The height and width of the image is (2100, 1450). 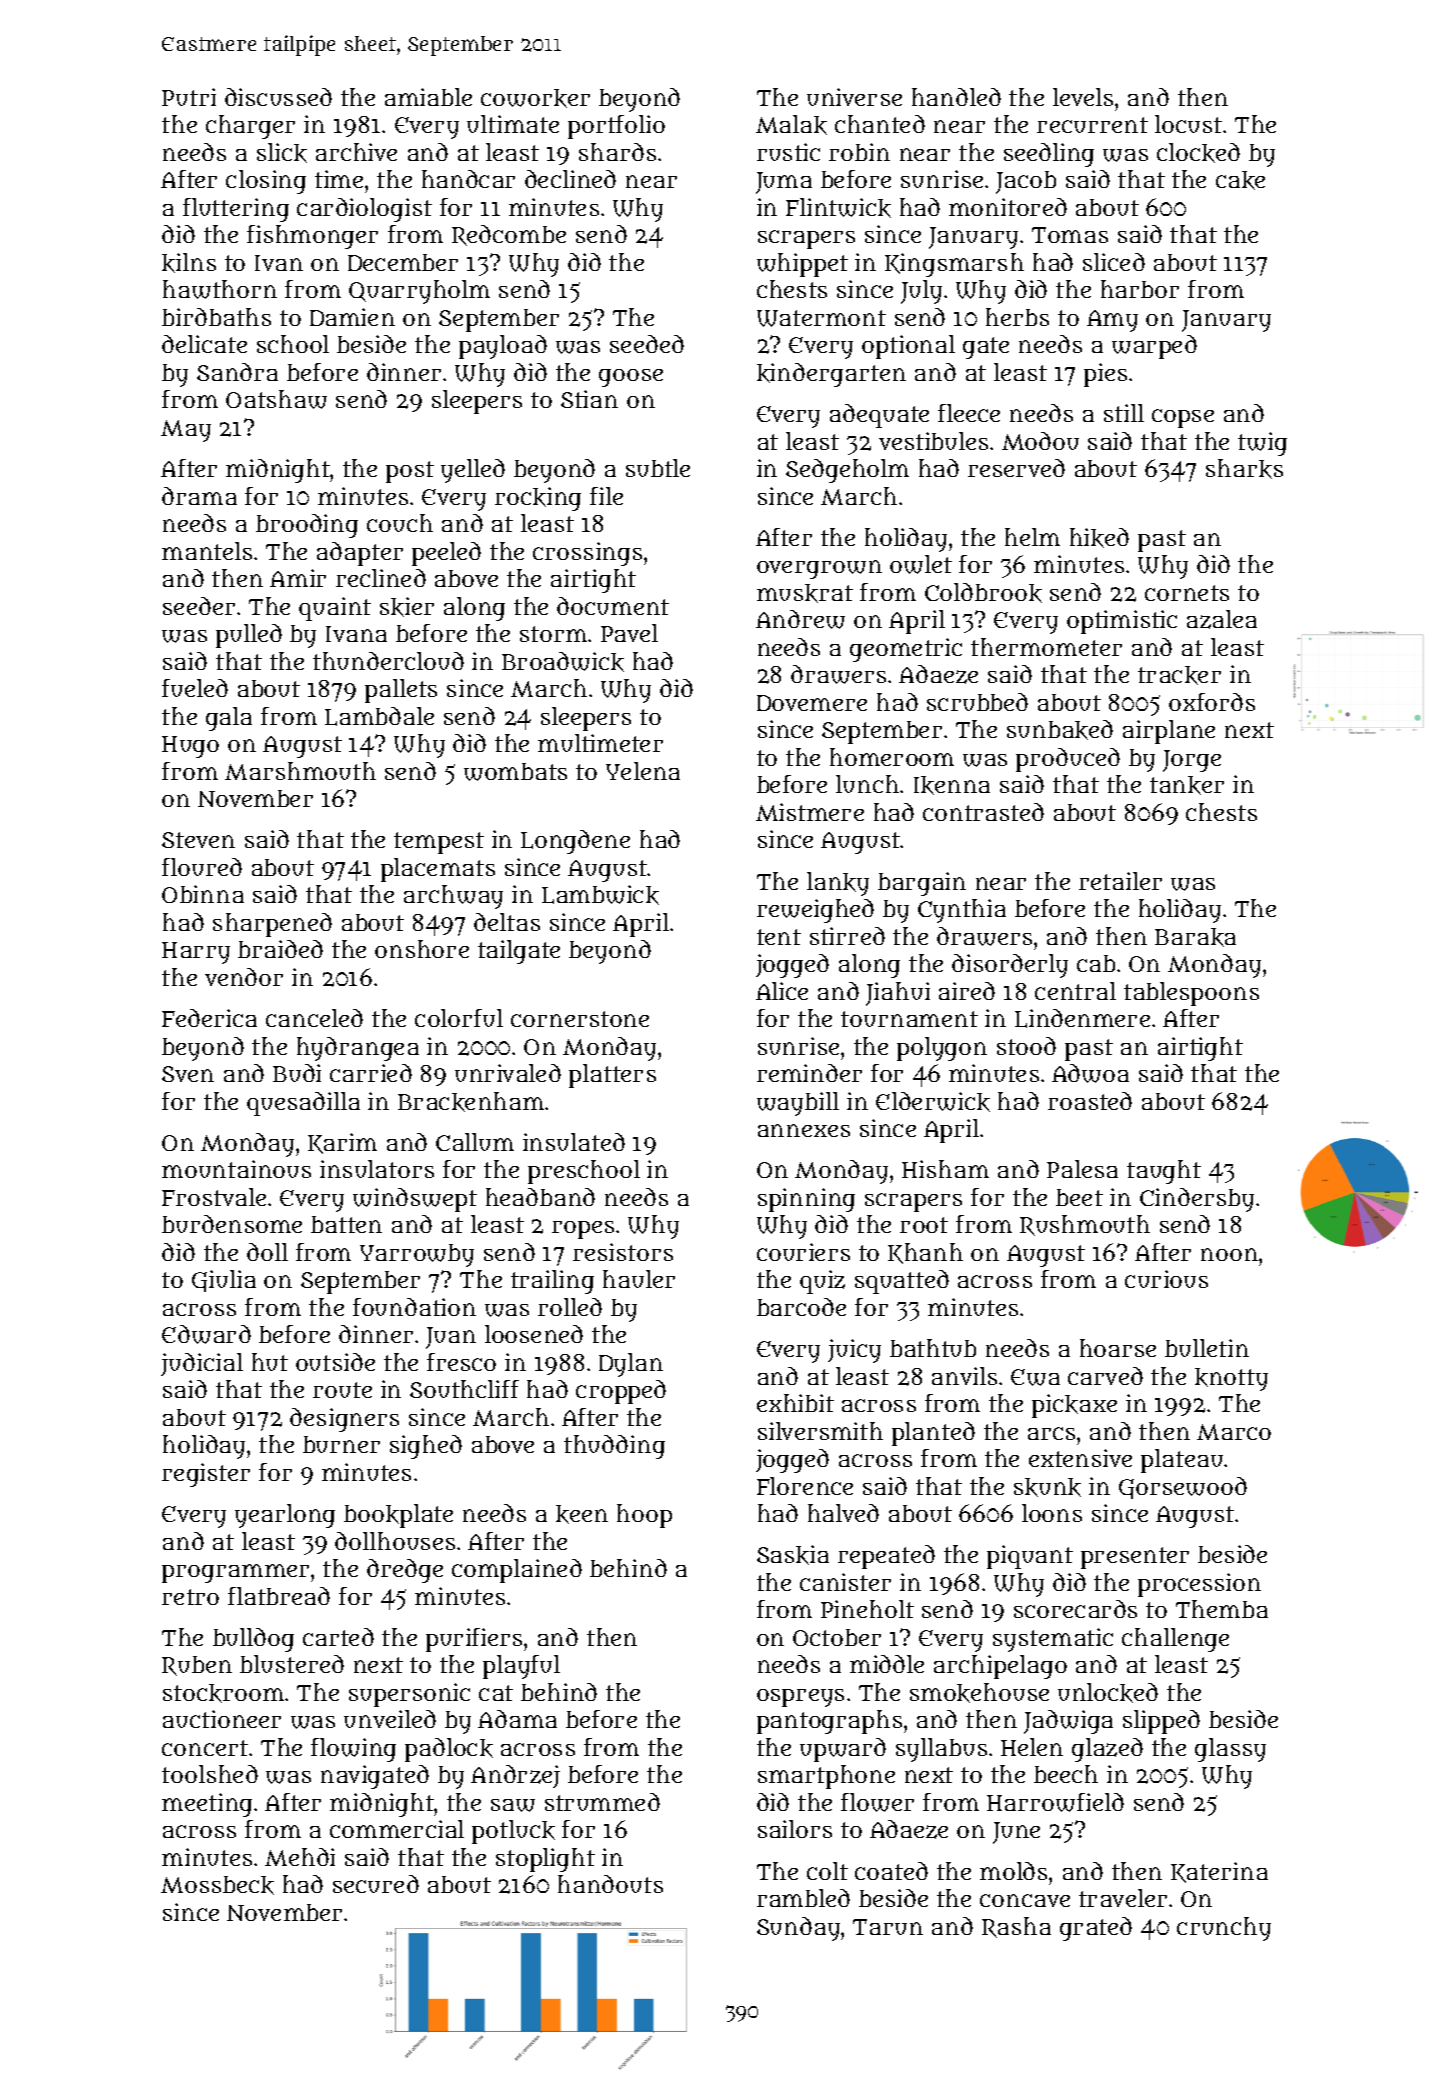 I want to click on Stian, so click(x=589, y=399).
